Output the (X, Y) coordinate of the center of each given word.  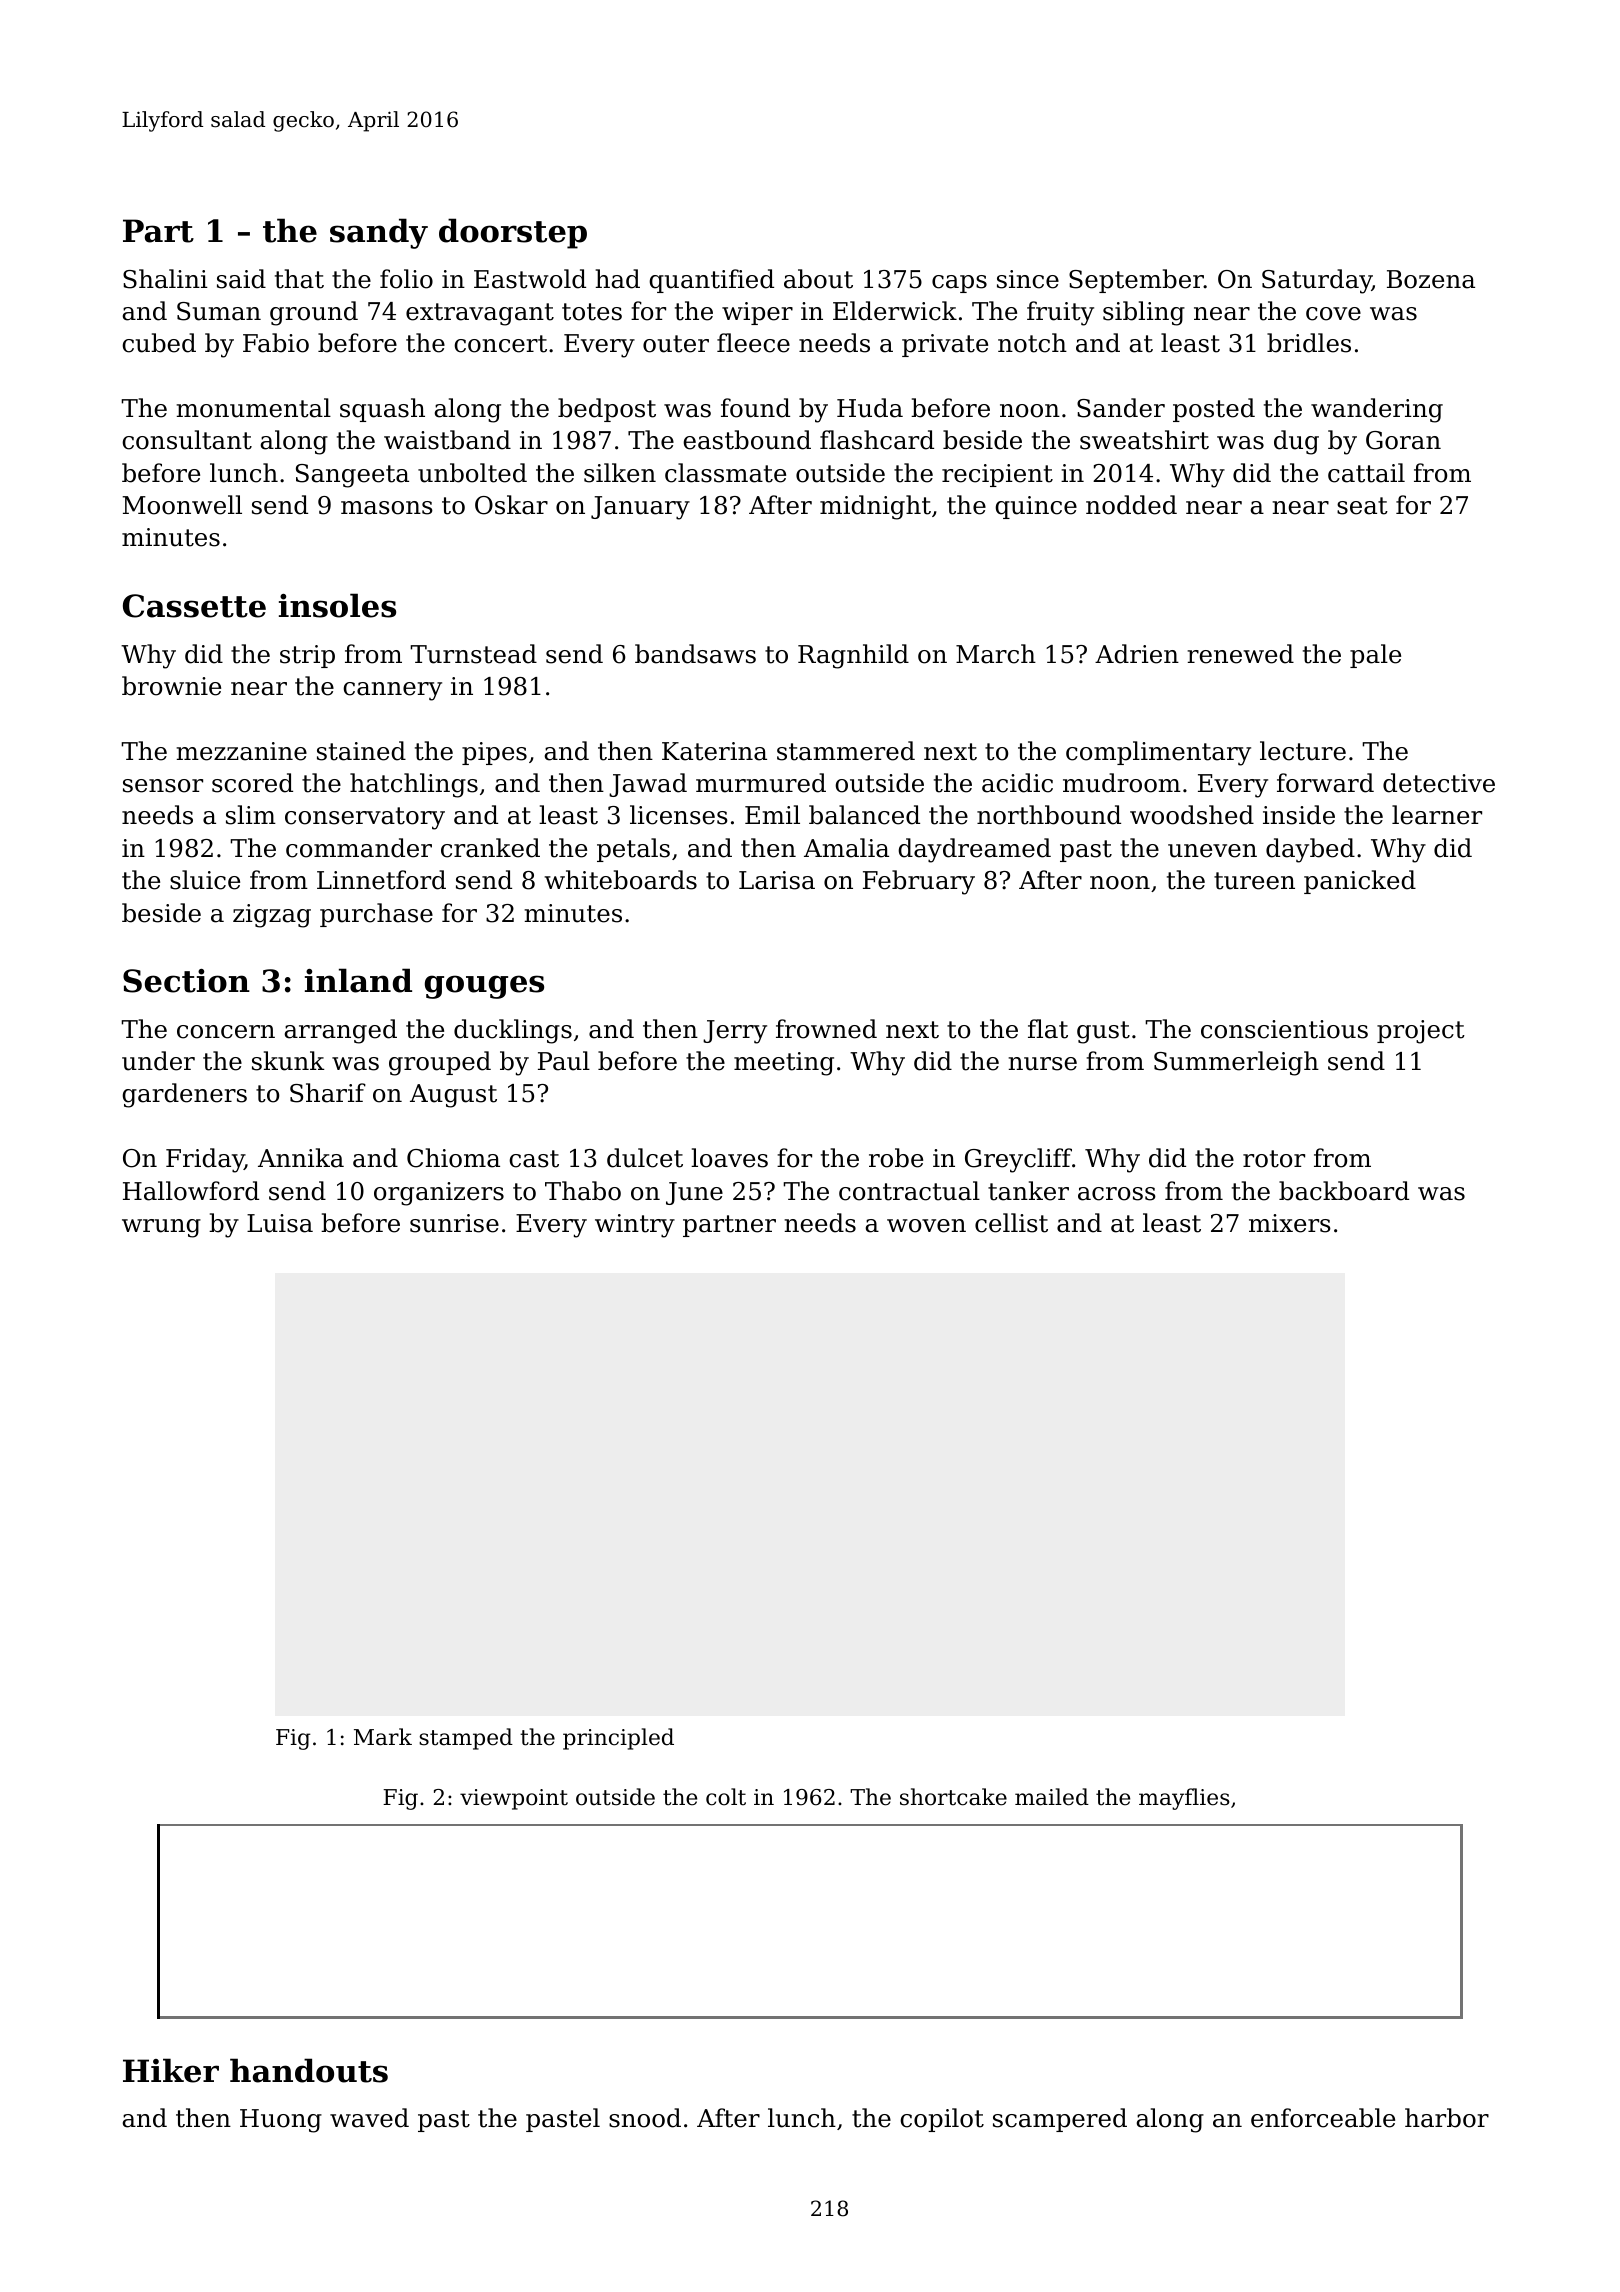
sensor (163, 786)
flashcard (877, 440)
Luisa (280, 1223)
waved (369, 2118)
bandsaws (695, 654)
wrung (161, 1228)
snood (645, 2118)
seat (1362, 506)
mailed (1052, 1797)
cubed (159, 343)
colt (726, 1797)
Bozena (1431, 279)
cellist (1011, 1223)
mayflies (1184, 1799)
